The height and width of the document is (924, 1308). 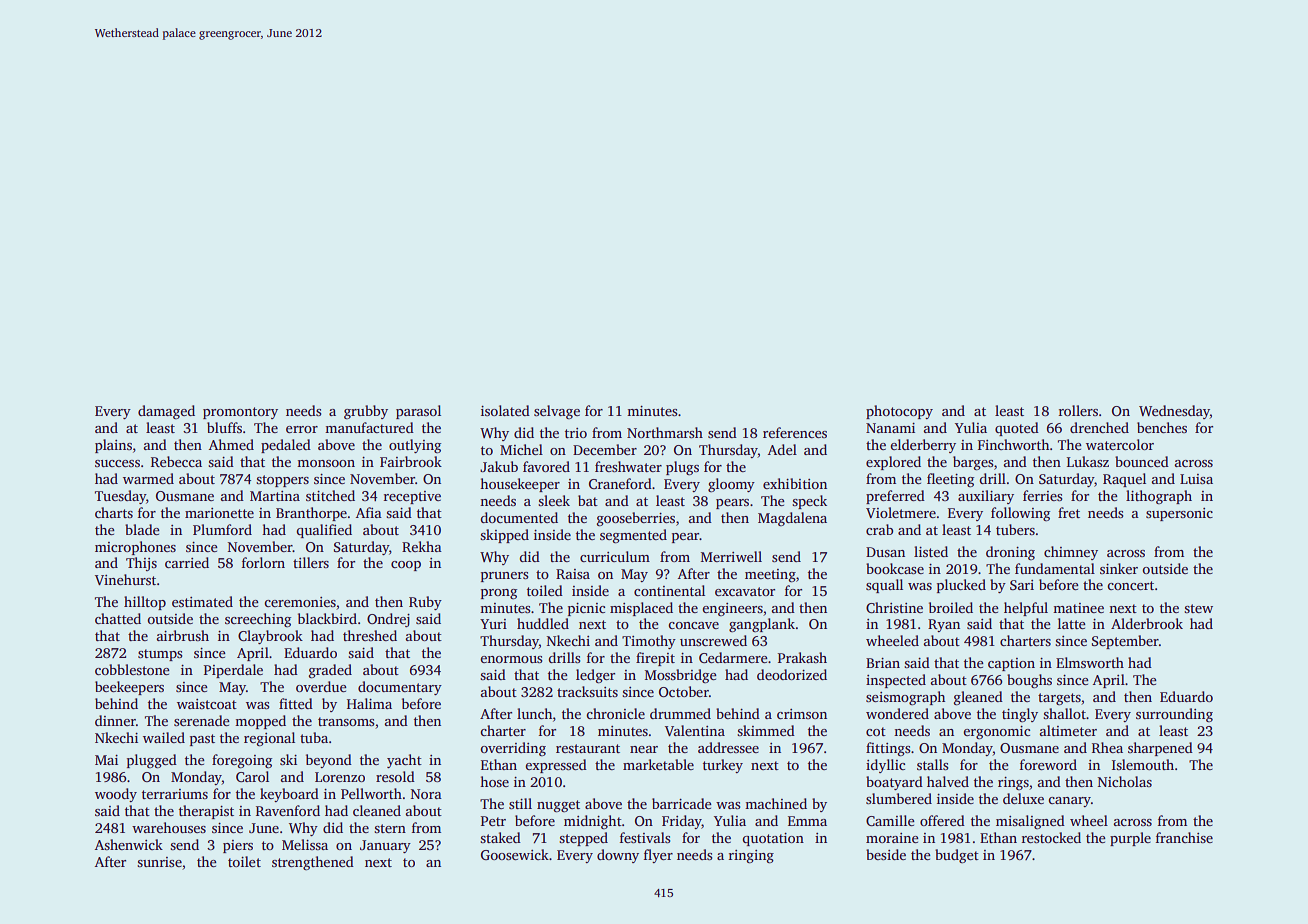 I want to click on gooseberries, so click(x=636, y=519).
